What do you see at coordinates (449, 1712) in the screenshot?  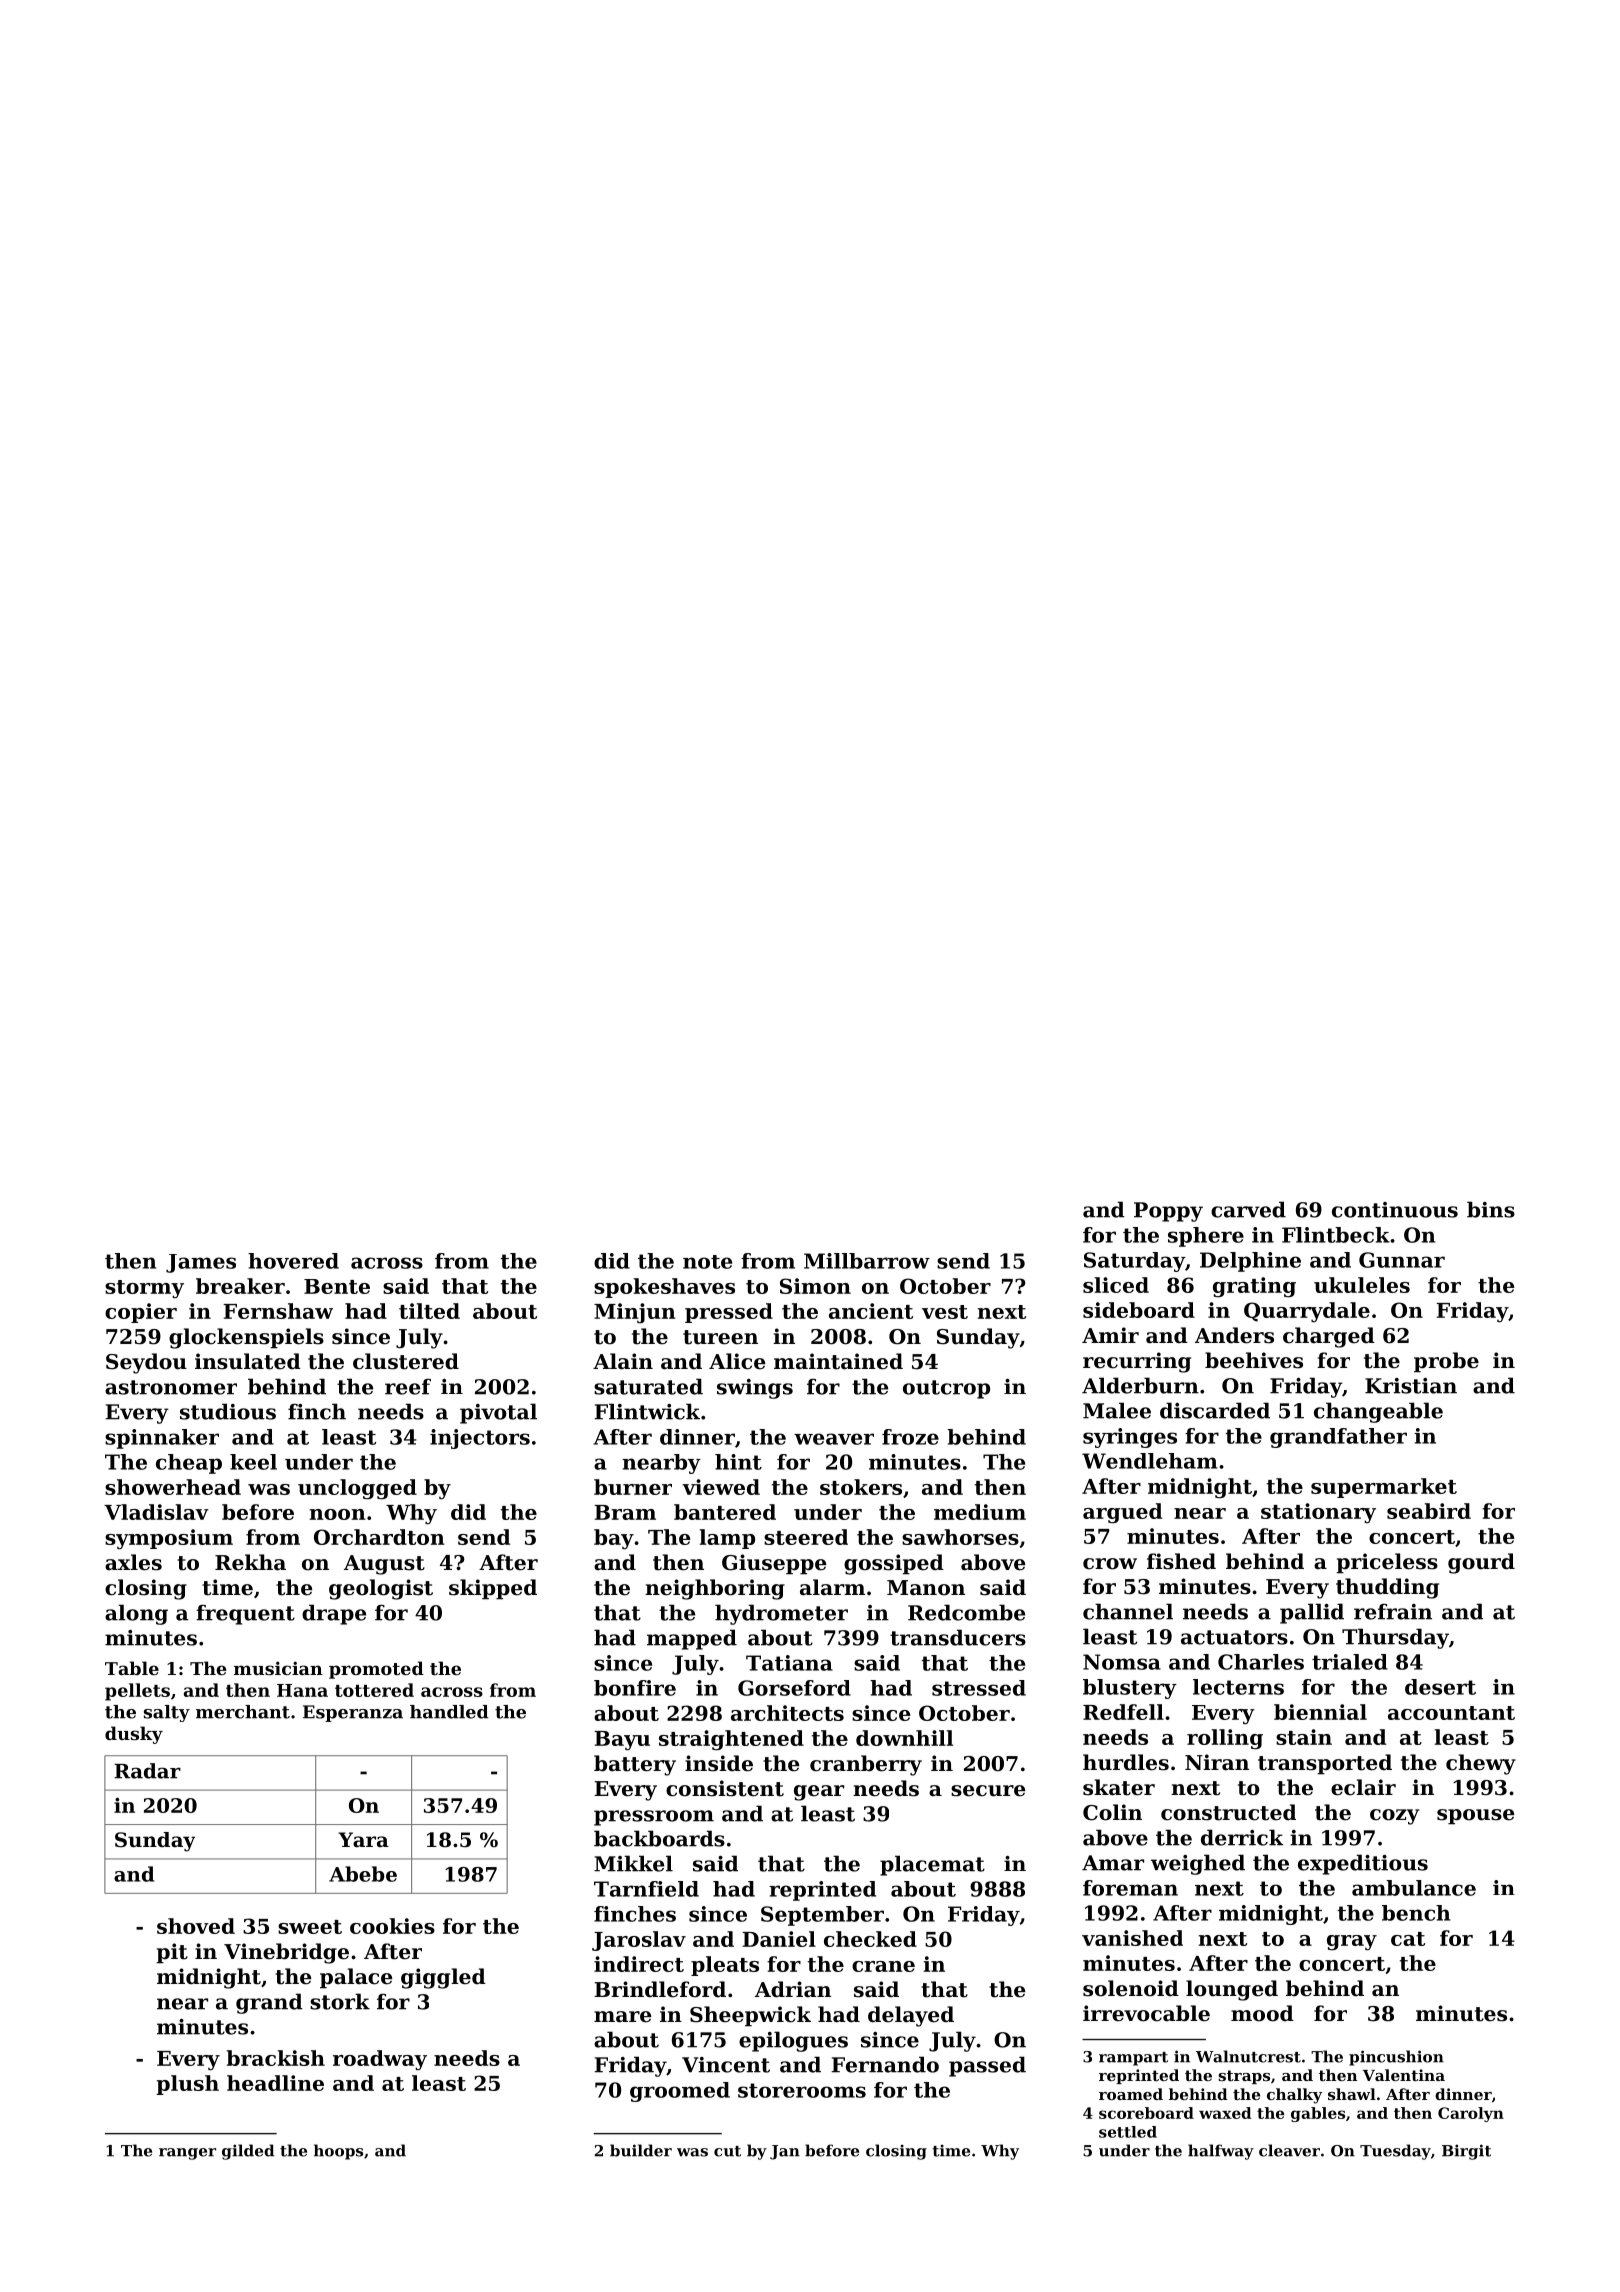 I see `handled` at bounding box center [449, 1712].
